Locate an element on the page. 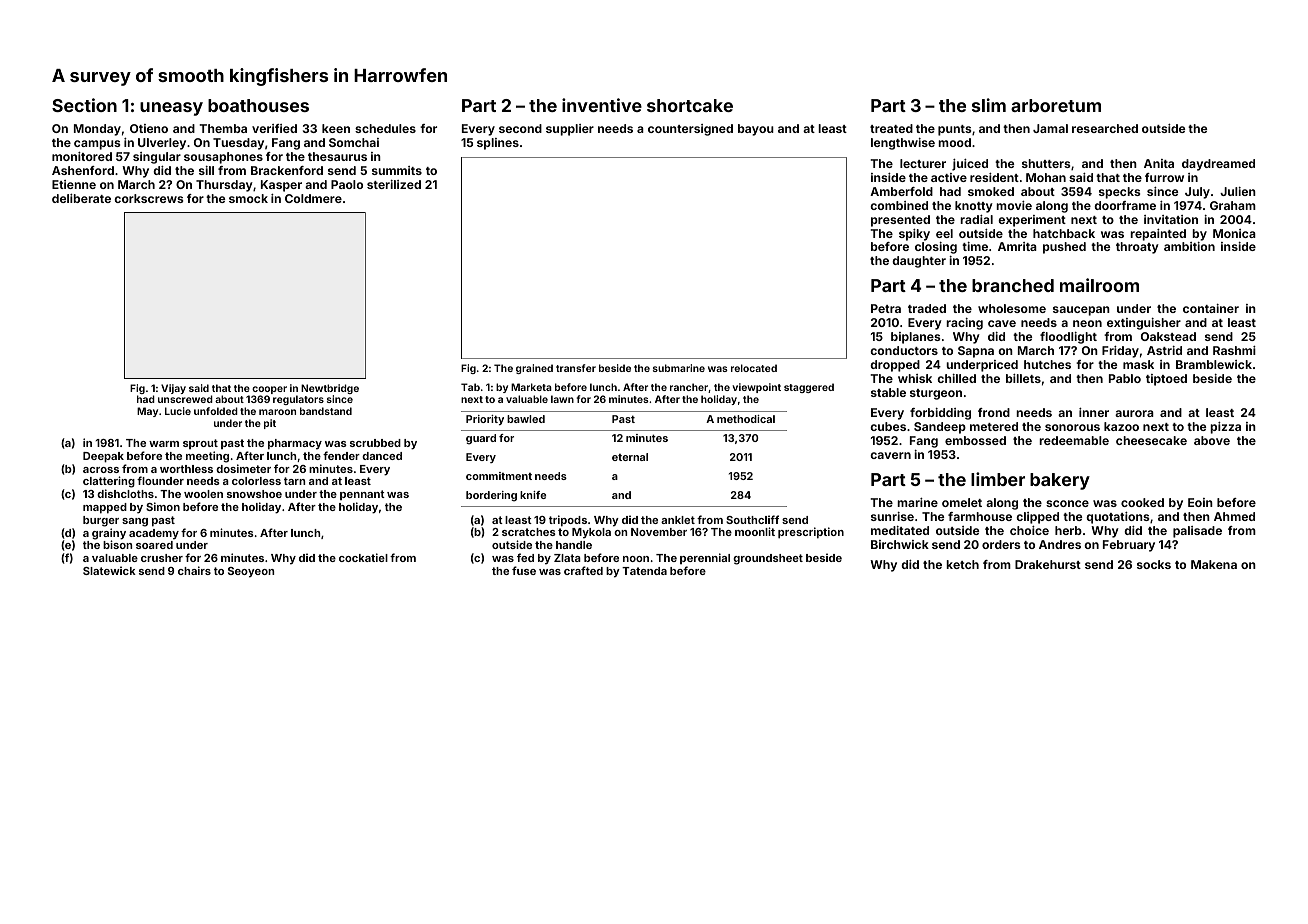 The height and width of the page is (924, 1308). grained is located at coordinates (534, 369).
